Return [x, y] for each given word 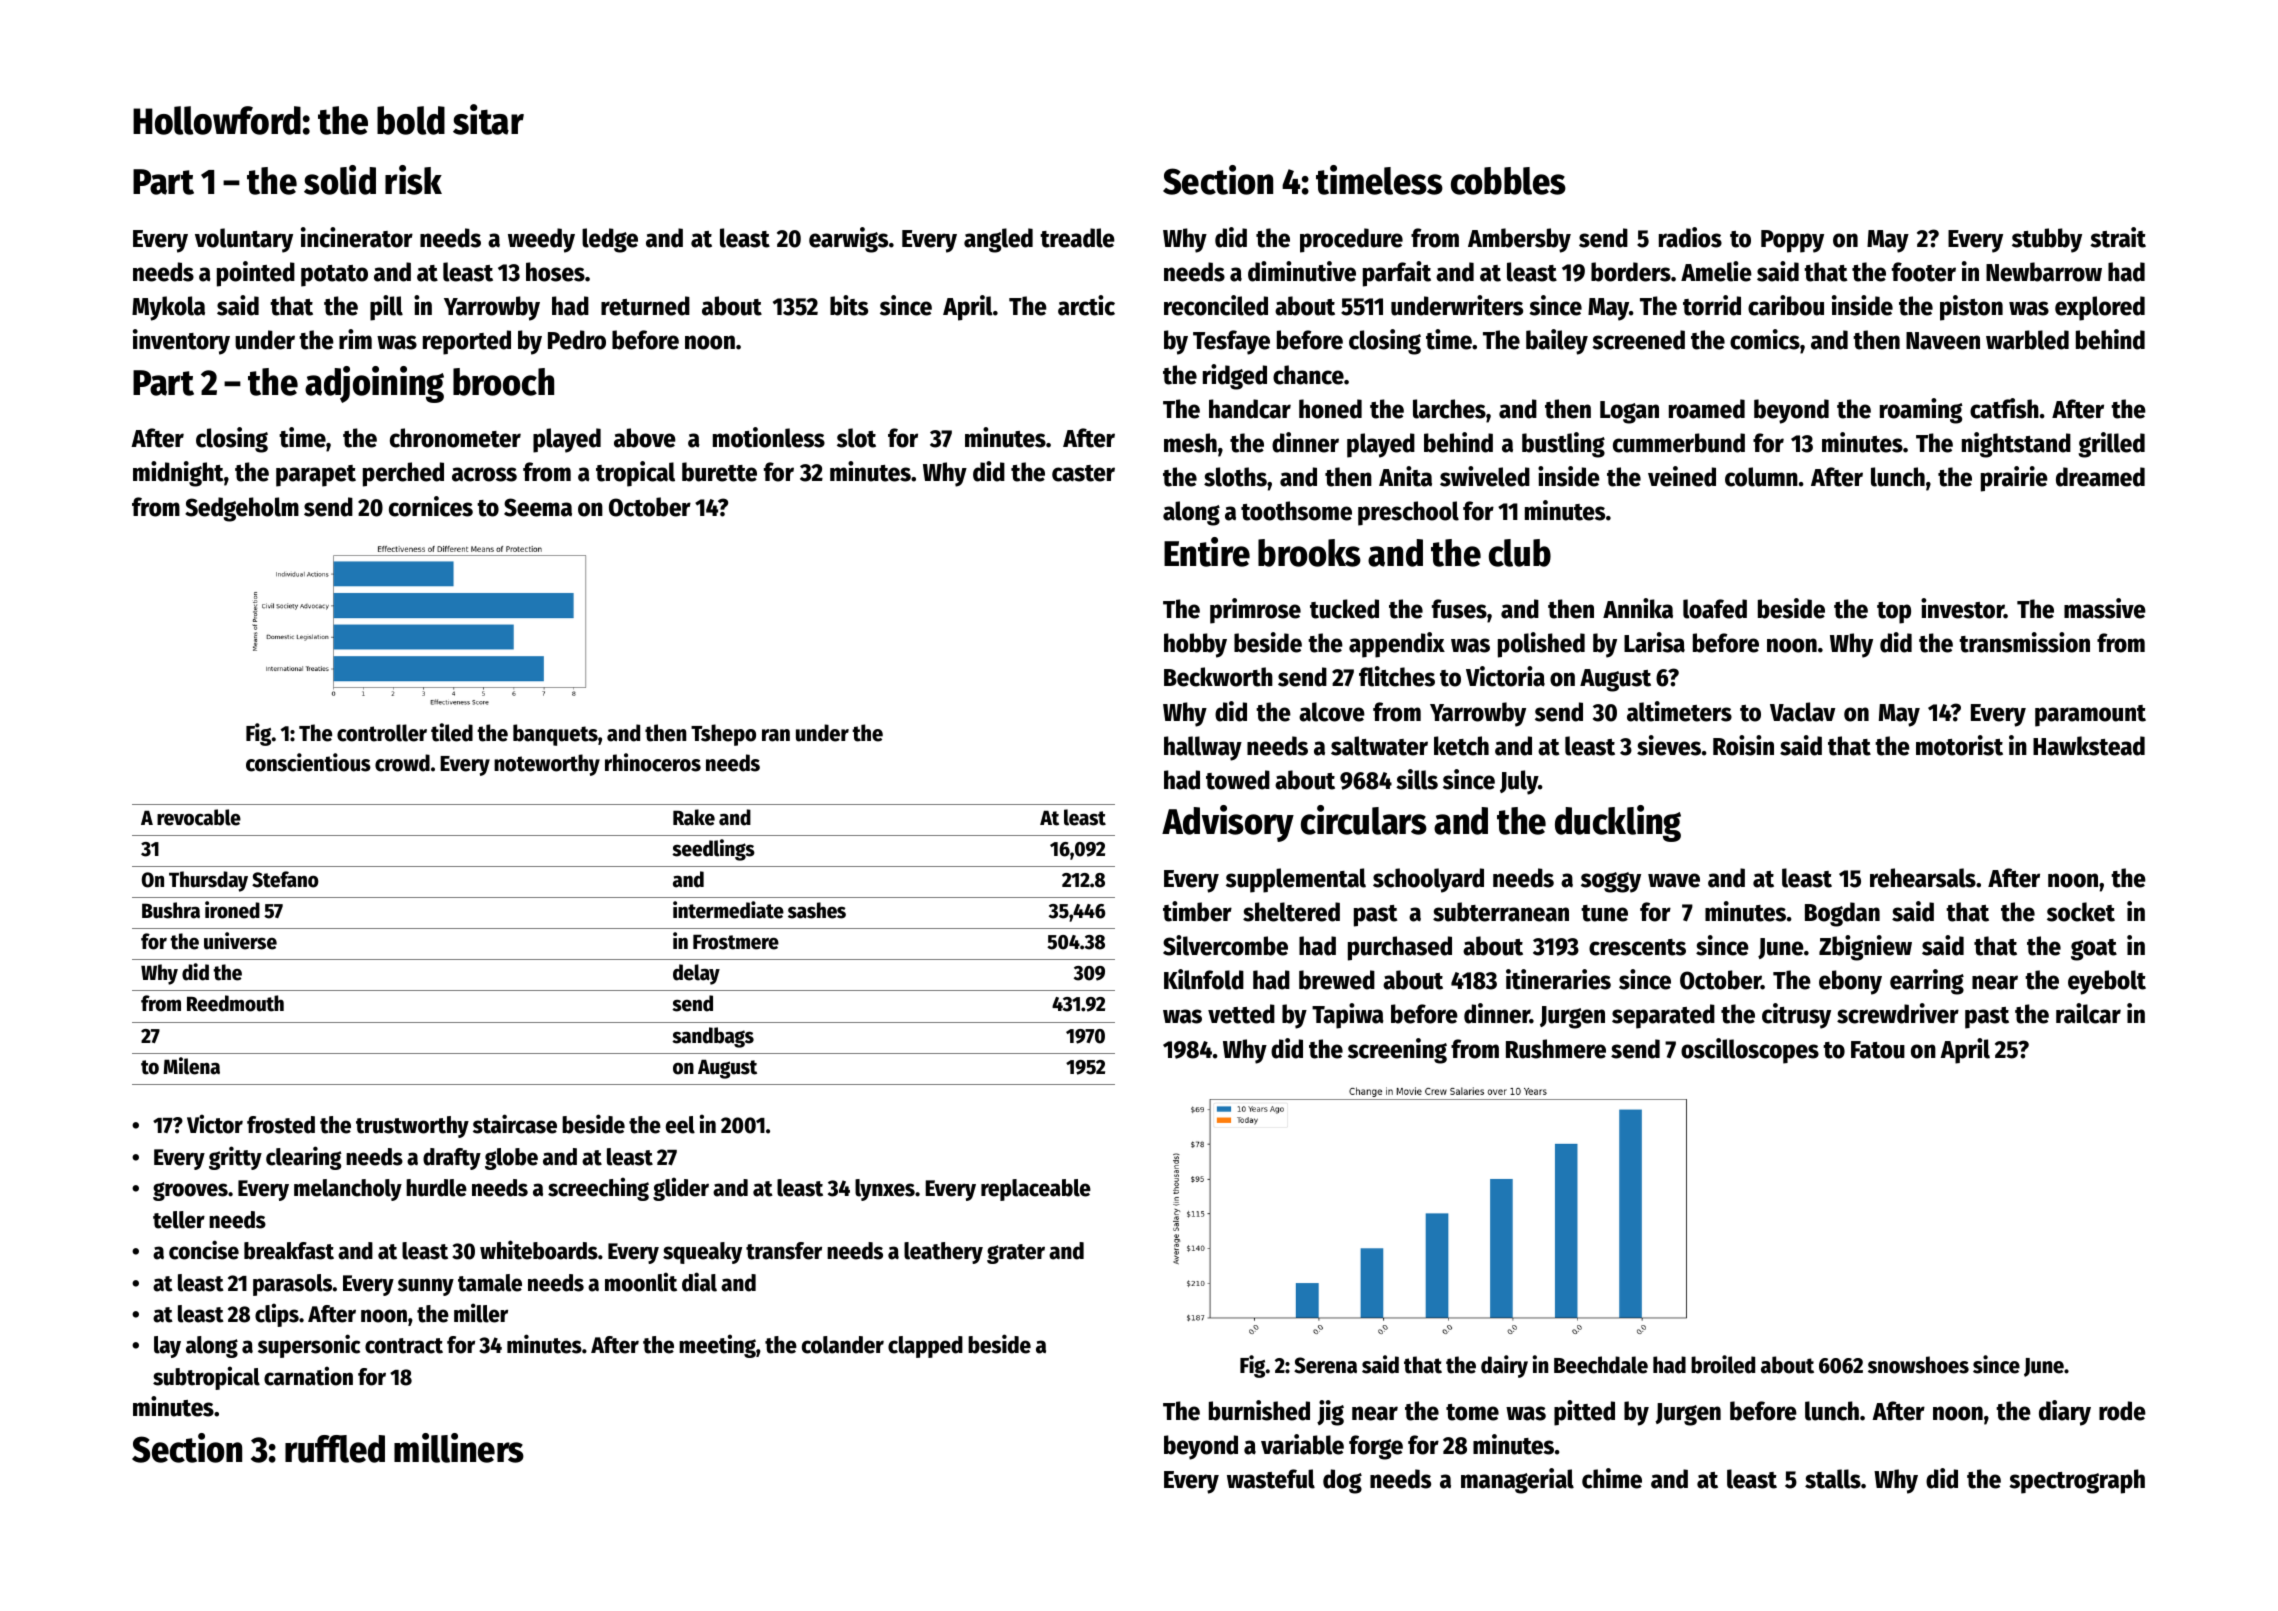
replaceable [1036, 1190]
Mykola [168, 308]
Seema [538, 507]
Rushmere [1556, 1049]
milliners [459, 1448]
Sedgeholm [242, 509]
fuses [1459, 609]
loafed [1715, 609]
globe [511, 1159]
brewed [1337, 980]
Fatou [1878, 1050]
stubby [2047, 240]
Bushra [171, 910]
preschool [1408, 513]
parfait [1397, 274]
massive [2105, 608]
